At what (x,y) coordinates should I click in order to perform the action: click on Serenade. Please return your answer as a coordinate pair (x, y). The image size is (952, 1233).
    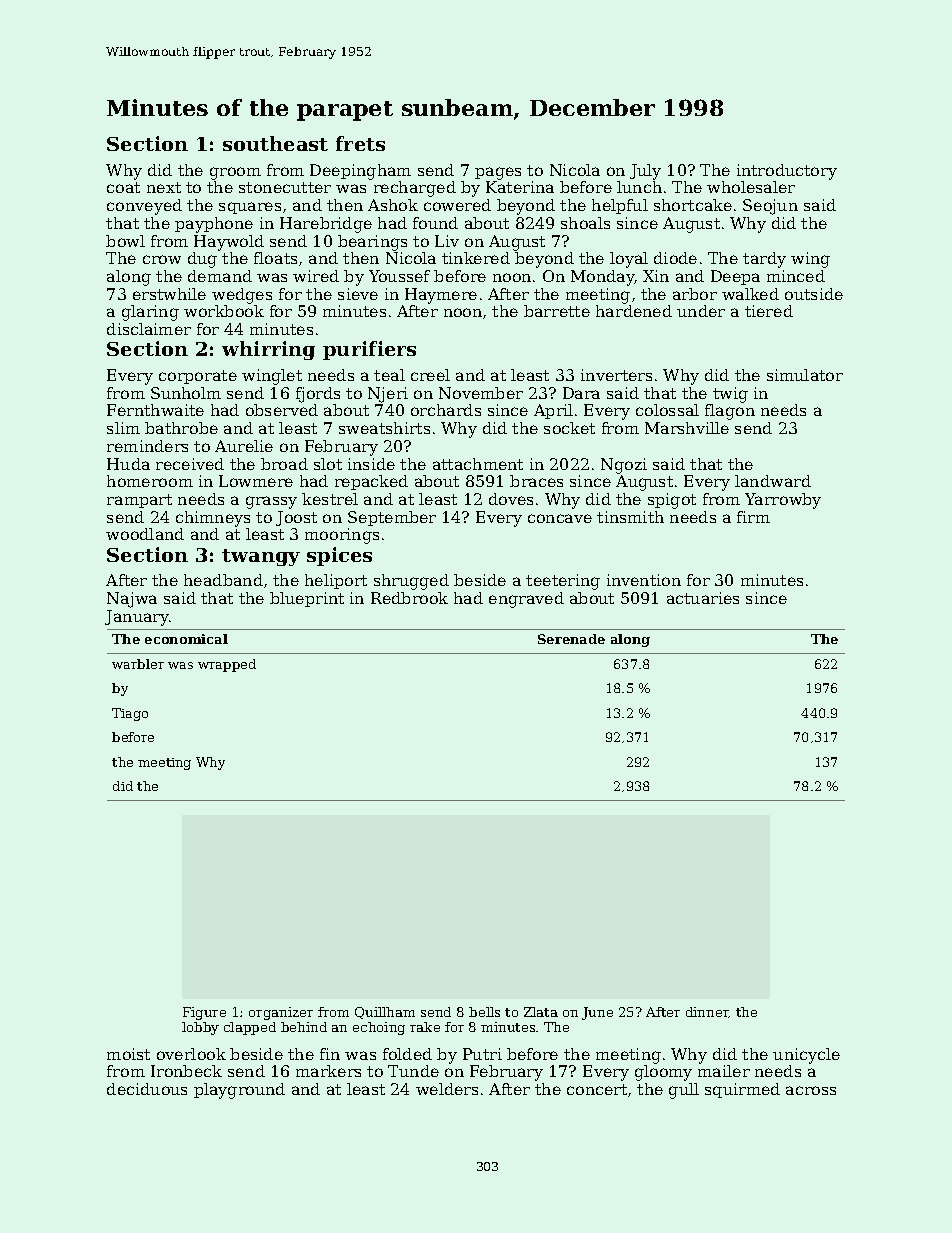
    Looking at the image, I should click on (571, 639).
